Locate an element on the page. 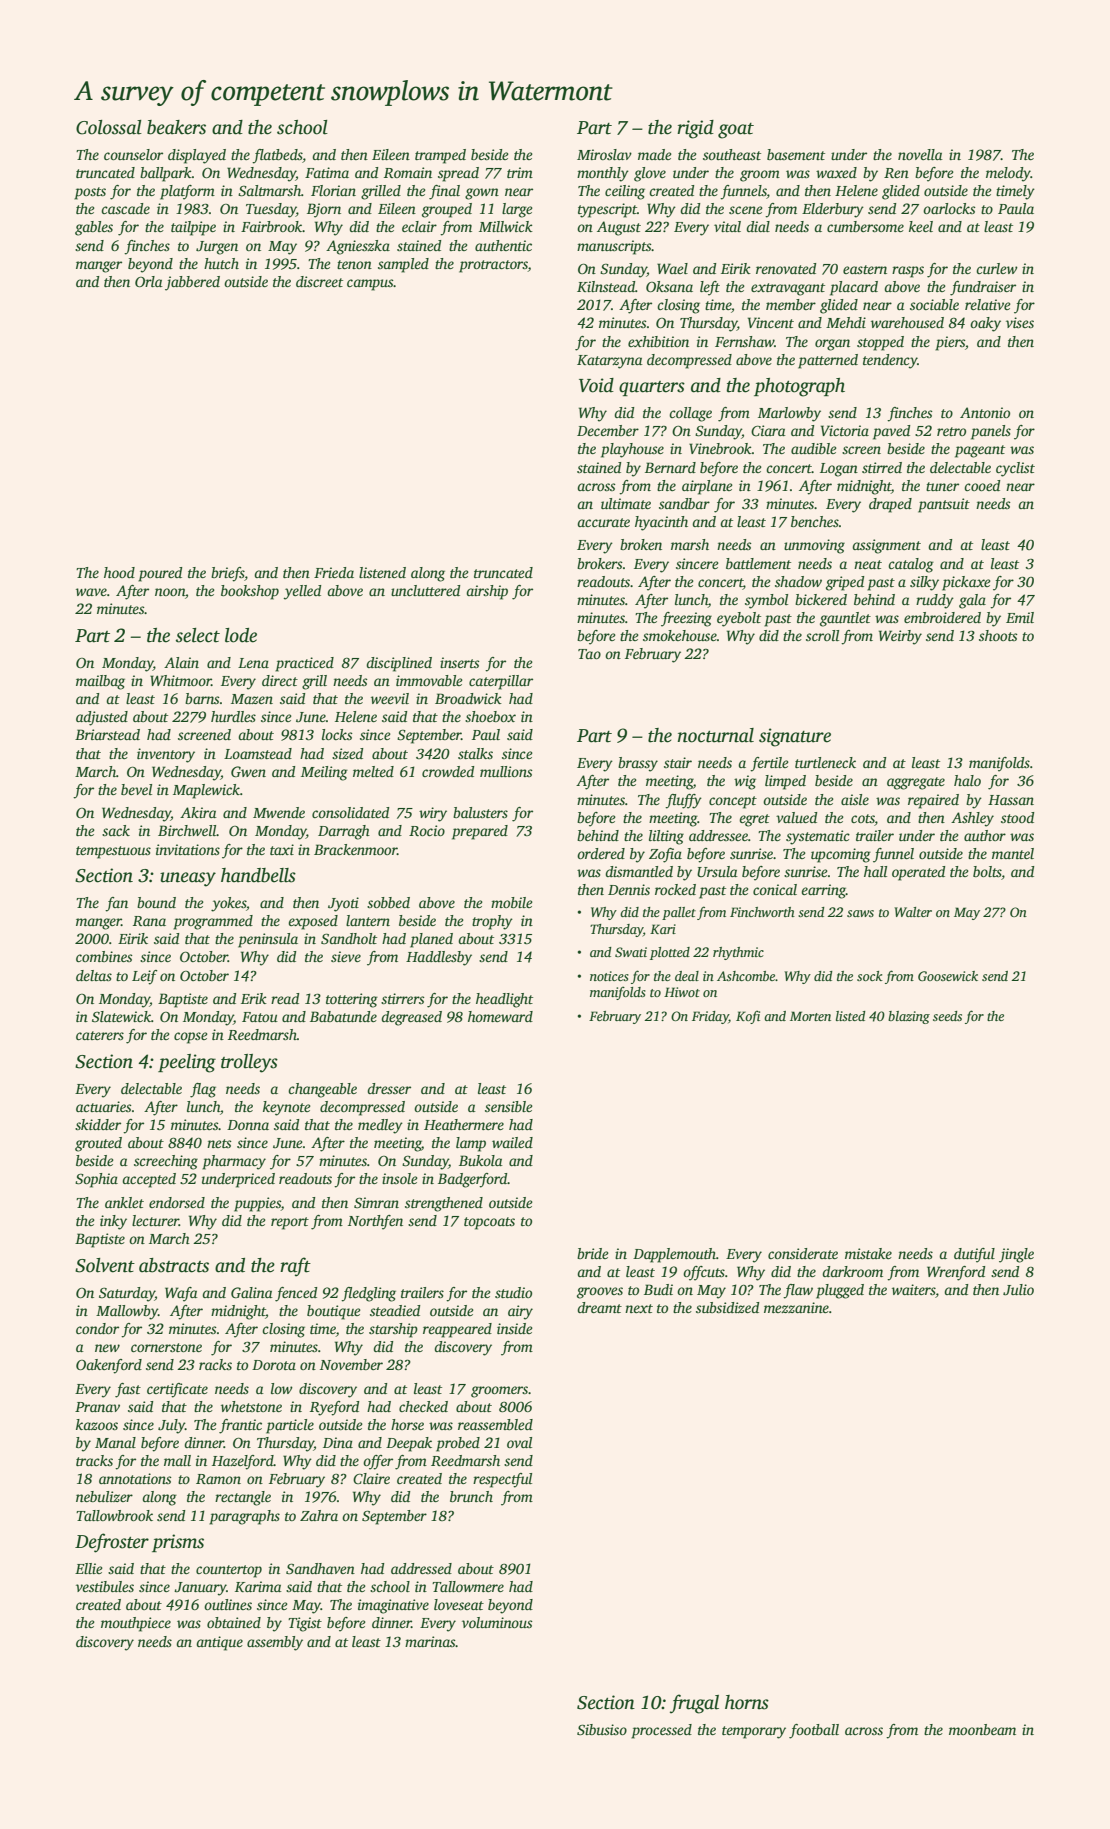 This page has height=1829, width=1110. bevel is located at coordinates (136, 789).
